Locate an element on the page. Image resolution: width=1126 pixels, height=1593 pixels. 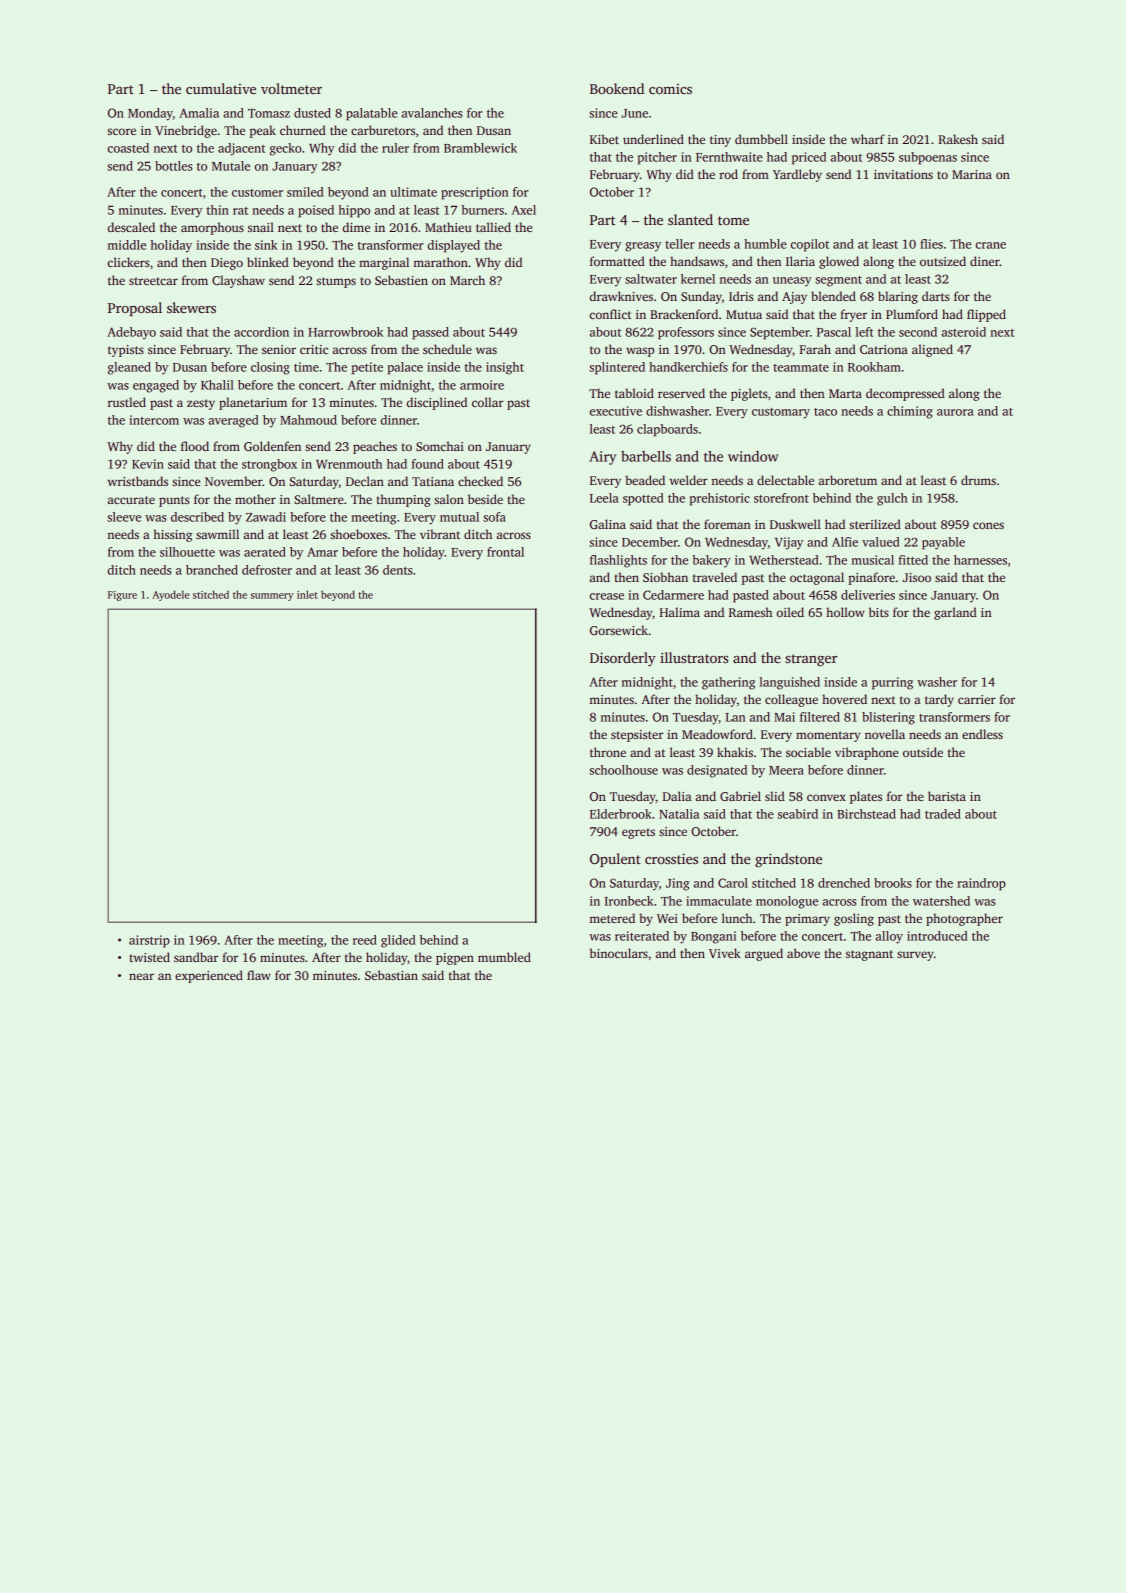
descaled is located at coordinates (131, 227).
